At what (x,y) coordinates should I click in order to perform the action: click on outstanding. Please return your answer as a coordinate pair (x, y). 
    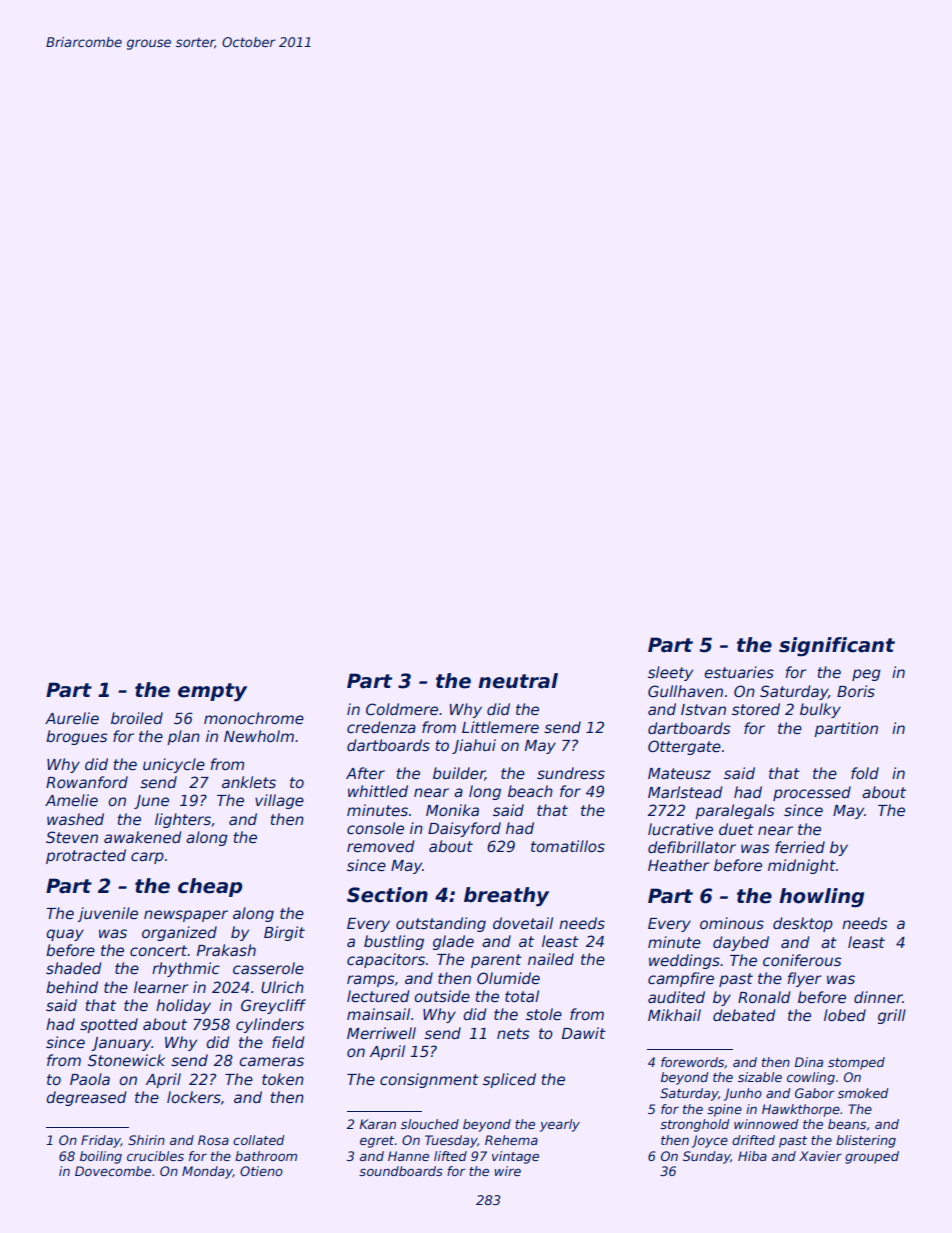
    Looking at the image, I should click on (441, 924).
